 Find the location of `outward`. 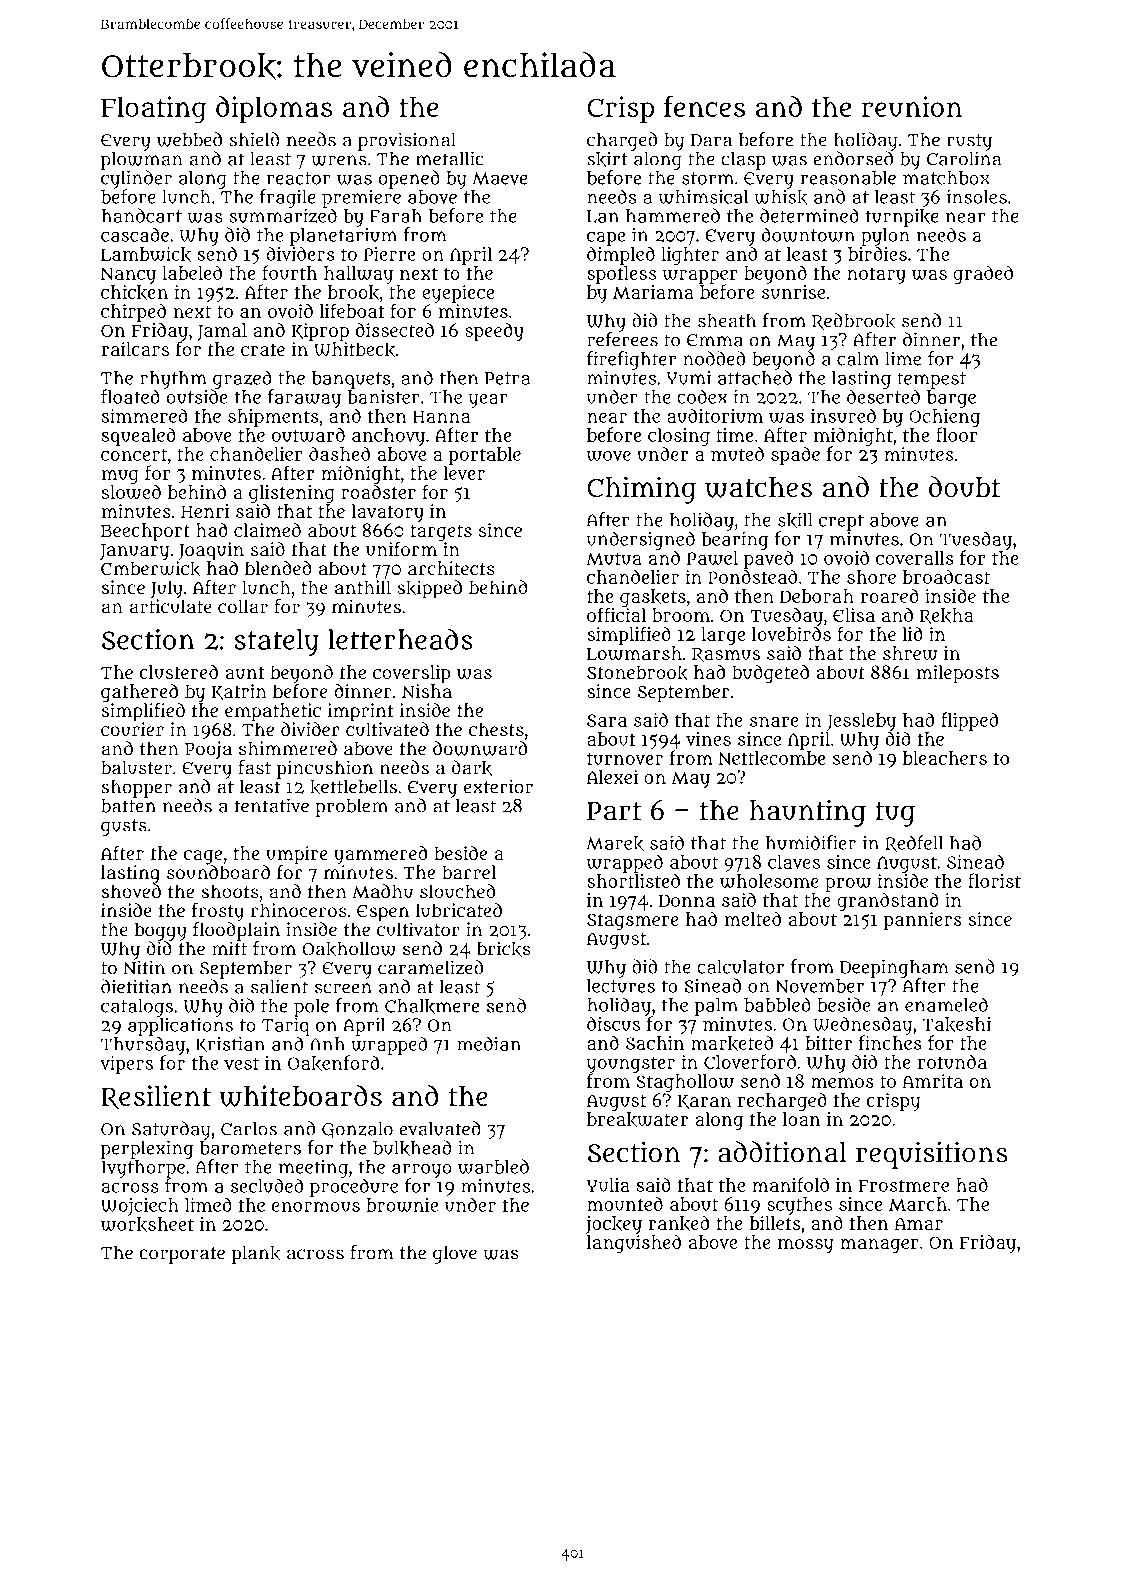

outward is located at coordinates (308, 434).
